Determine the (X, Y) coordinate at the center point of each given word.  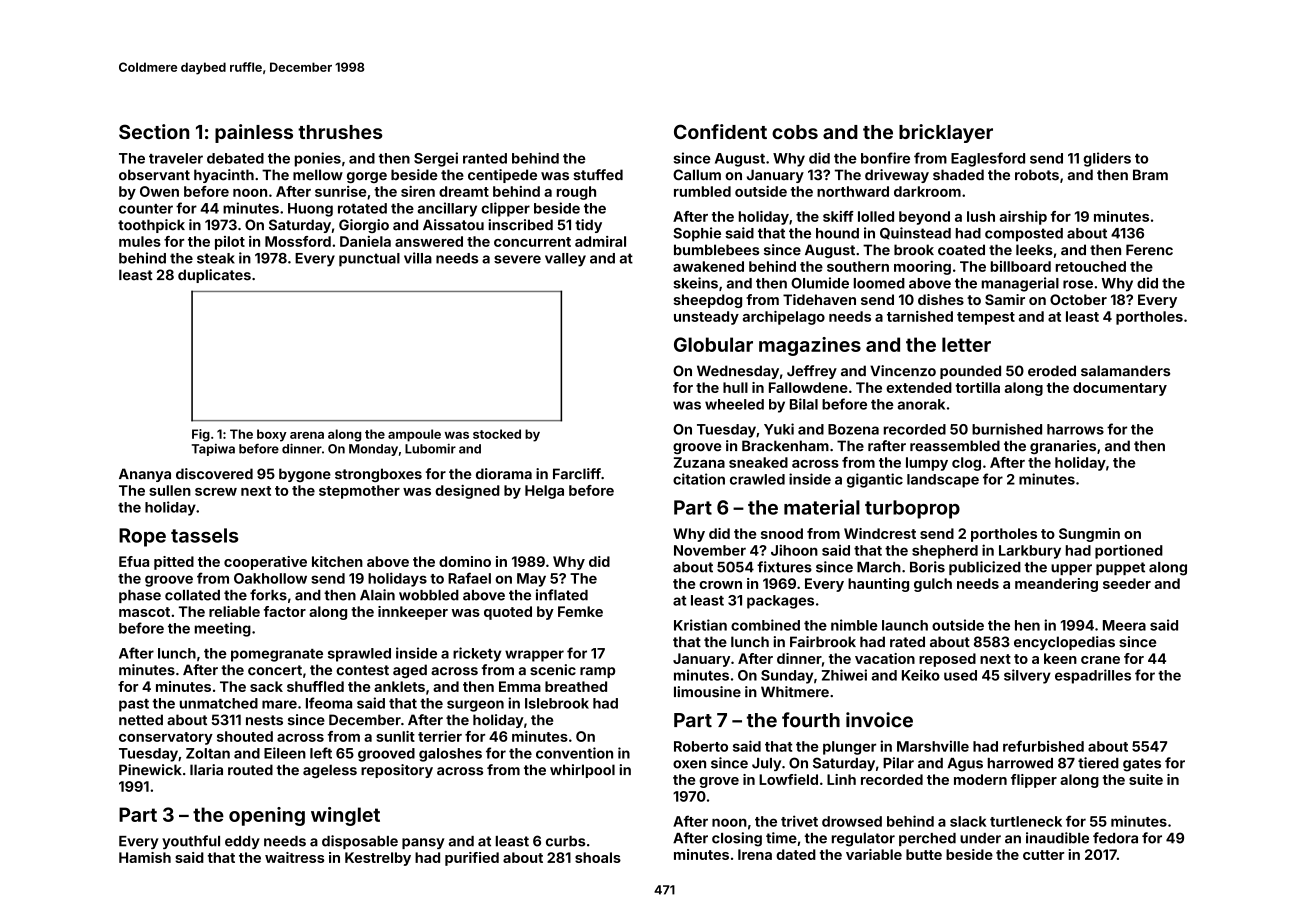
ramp (597, 672)
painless (254, 133)
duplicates (214, 276)
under (980, 838)
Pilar (898, 763)
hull (735, 387)
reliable (234, 611)
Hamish (145, 857)
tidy (588, 226)
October (1078, 299)
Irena (755, 854)
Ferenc (1149, 250)
